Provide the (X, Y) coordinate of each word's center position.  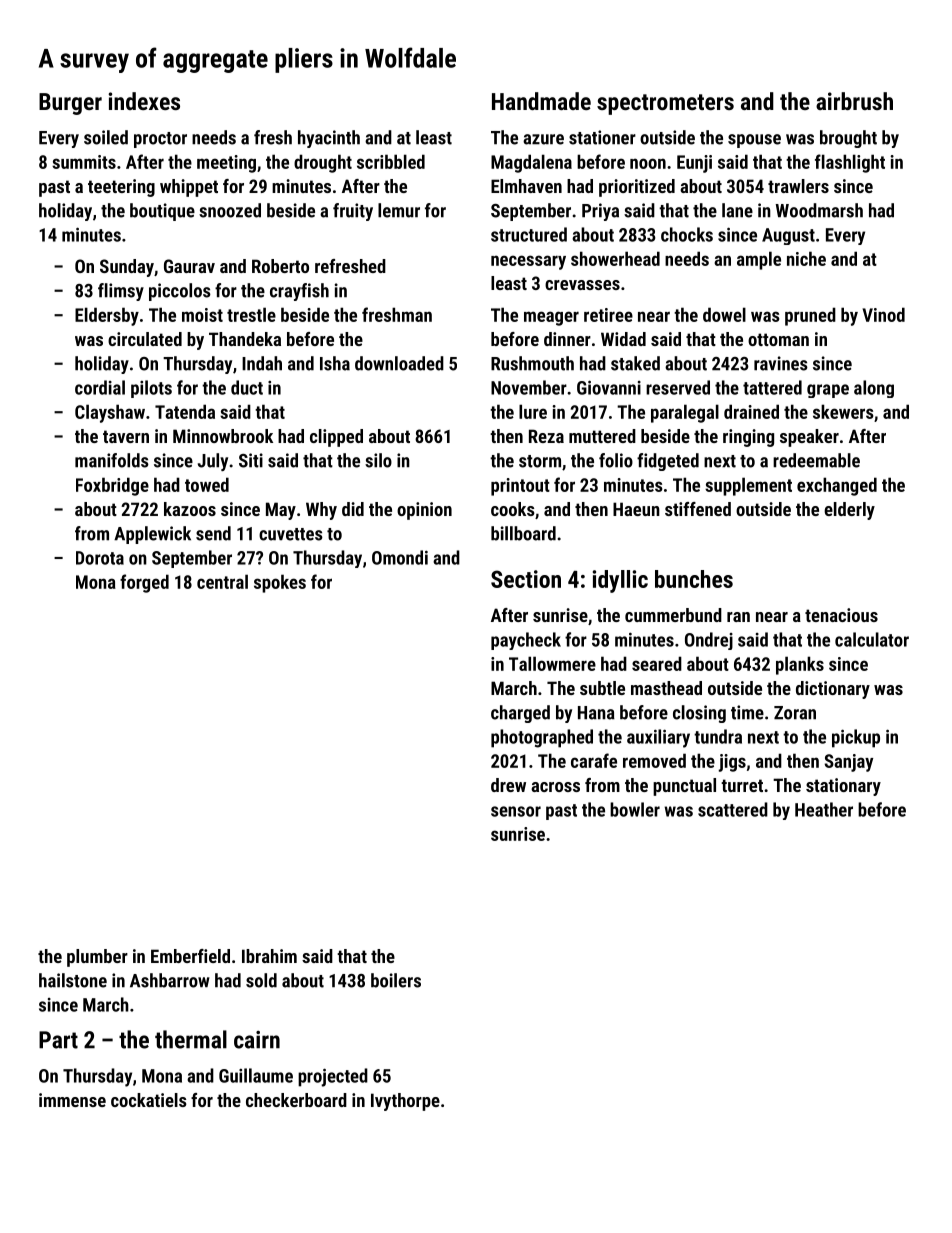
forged (144, 583)
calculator (872, 639)
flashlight (850, 163)
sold (261, 980)
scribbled (391, 161)
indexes (144, 101)
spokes (280, 583)
